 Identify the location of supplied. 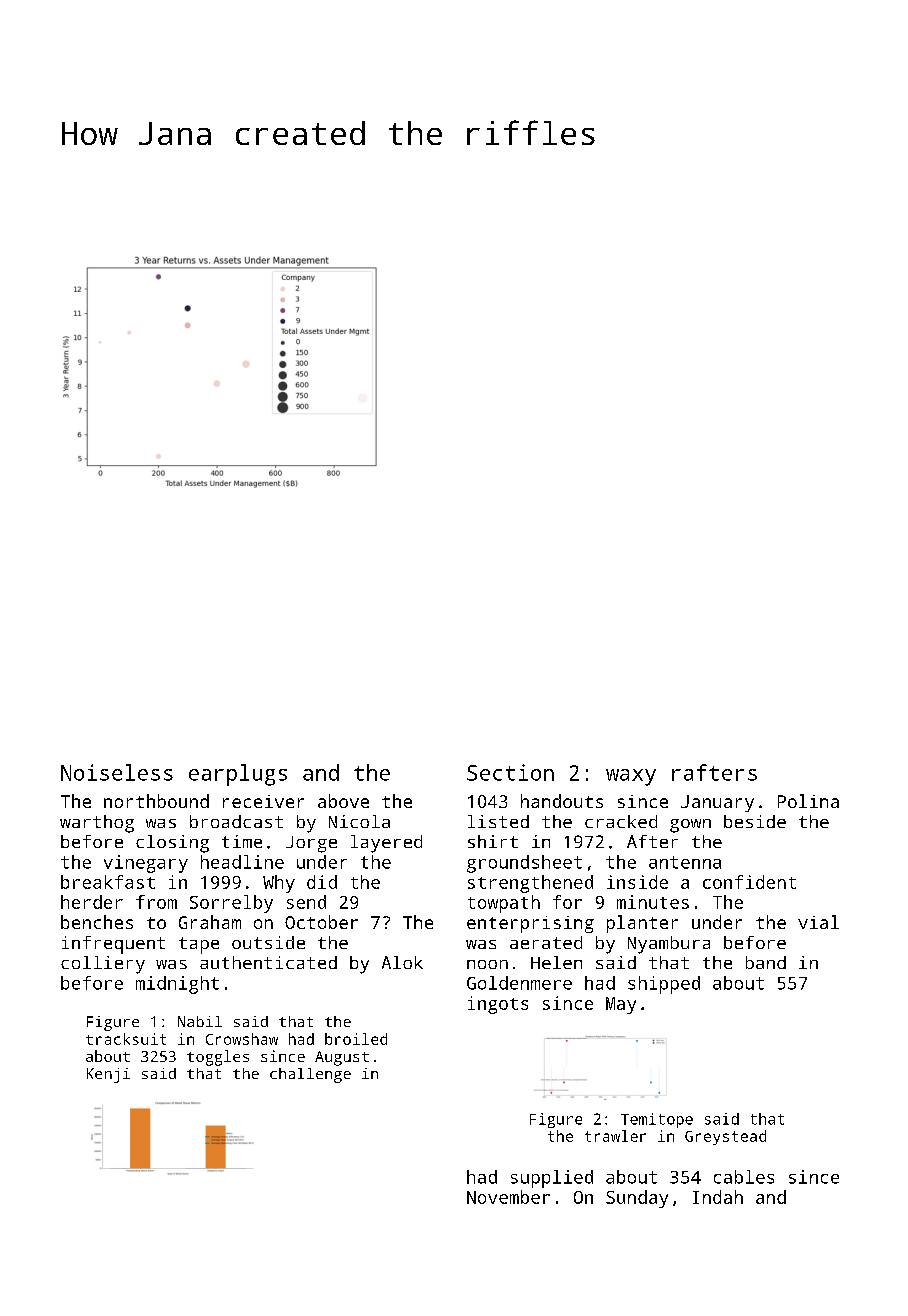
(552, 1179).
